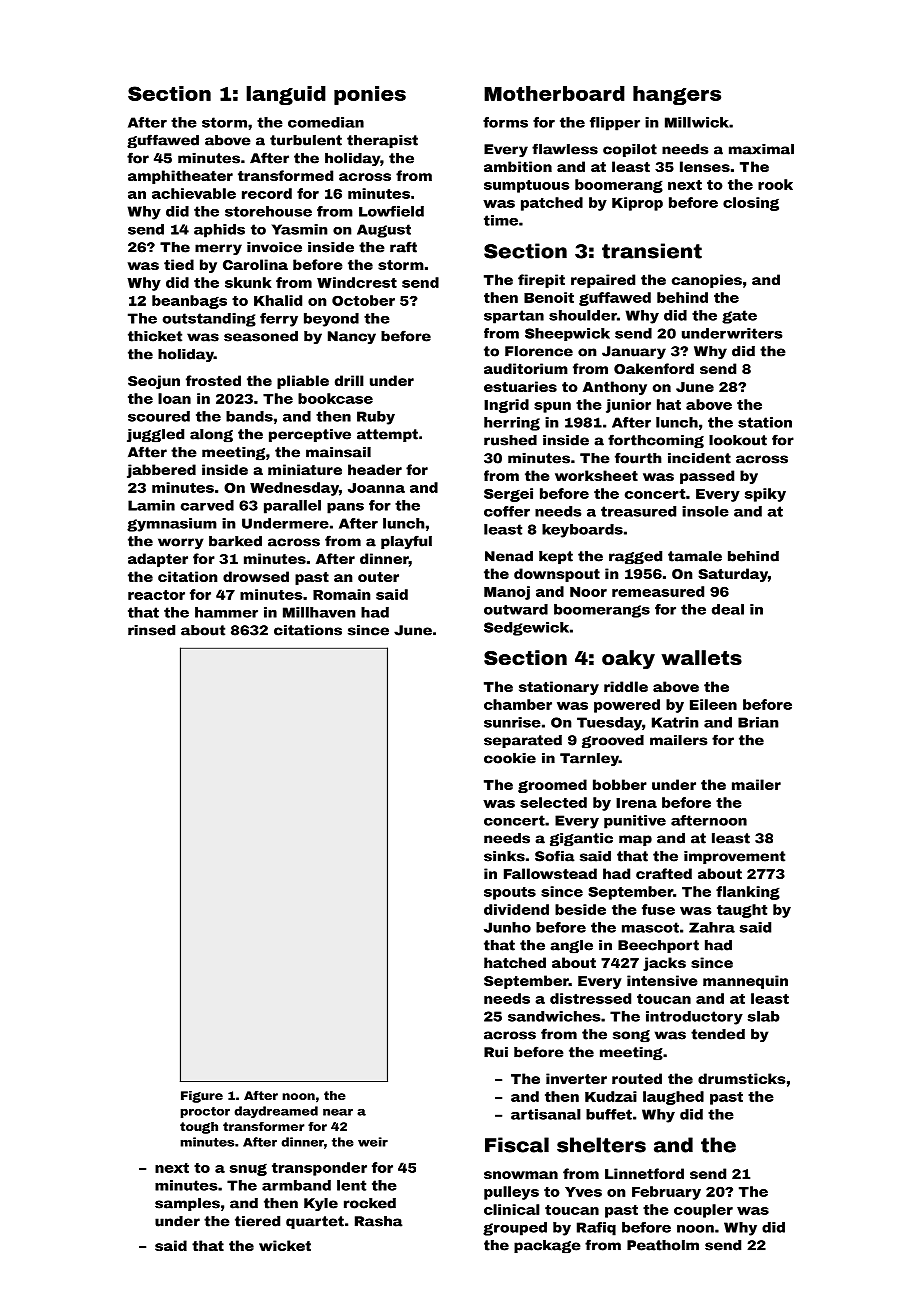 This screenshot has height=1314, width=924. I want to click on tied, so click(179, 264).
